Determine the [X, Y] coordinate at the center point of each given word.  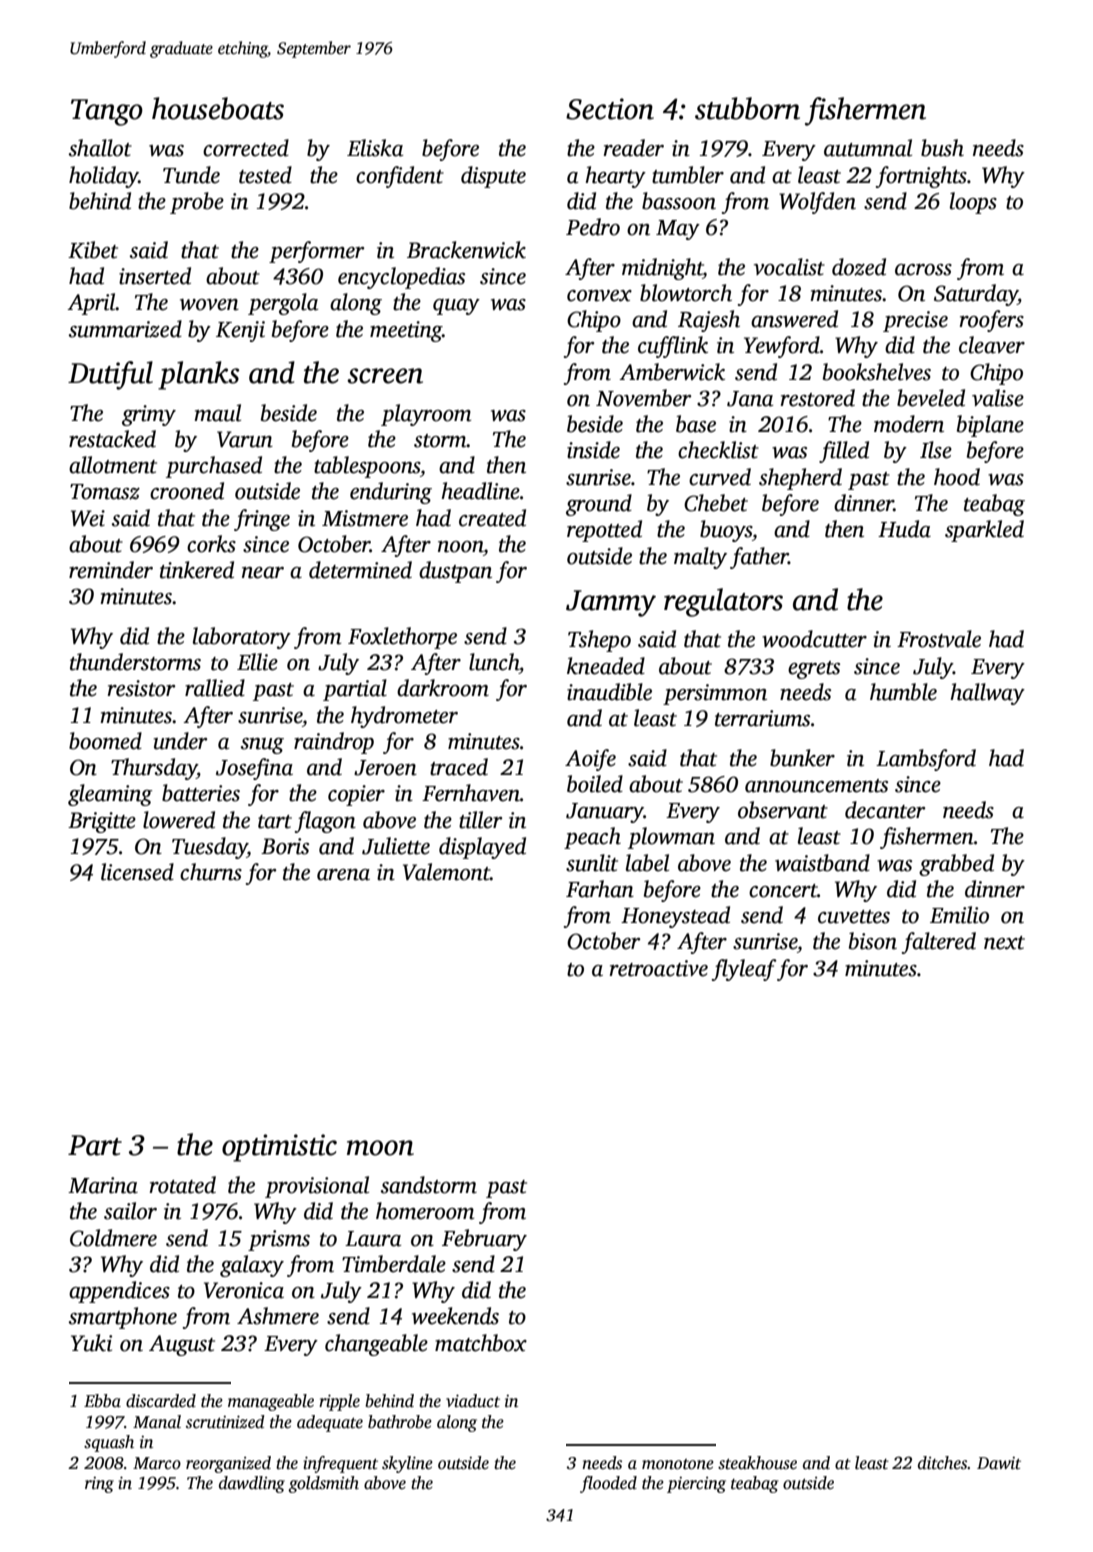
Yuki [91, 1343]
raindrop [334, 743]
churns [211, 872]
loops [973, 203]
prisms [279, 1240]
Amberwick [672, 372]
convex [599, 296]
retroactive [659, 968]
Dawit [999, 1463]
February [484, 1240]
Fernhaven [471, 793]
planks [198, 375]
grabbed [956, 865]
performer [316, 252]
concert [783, 891]
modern [909, 424]
